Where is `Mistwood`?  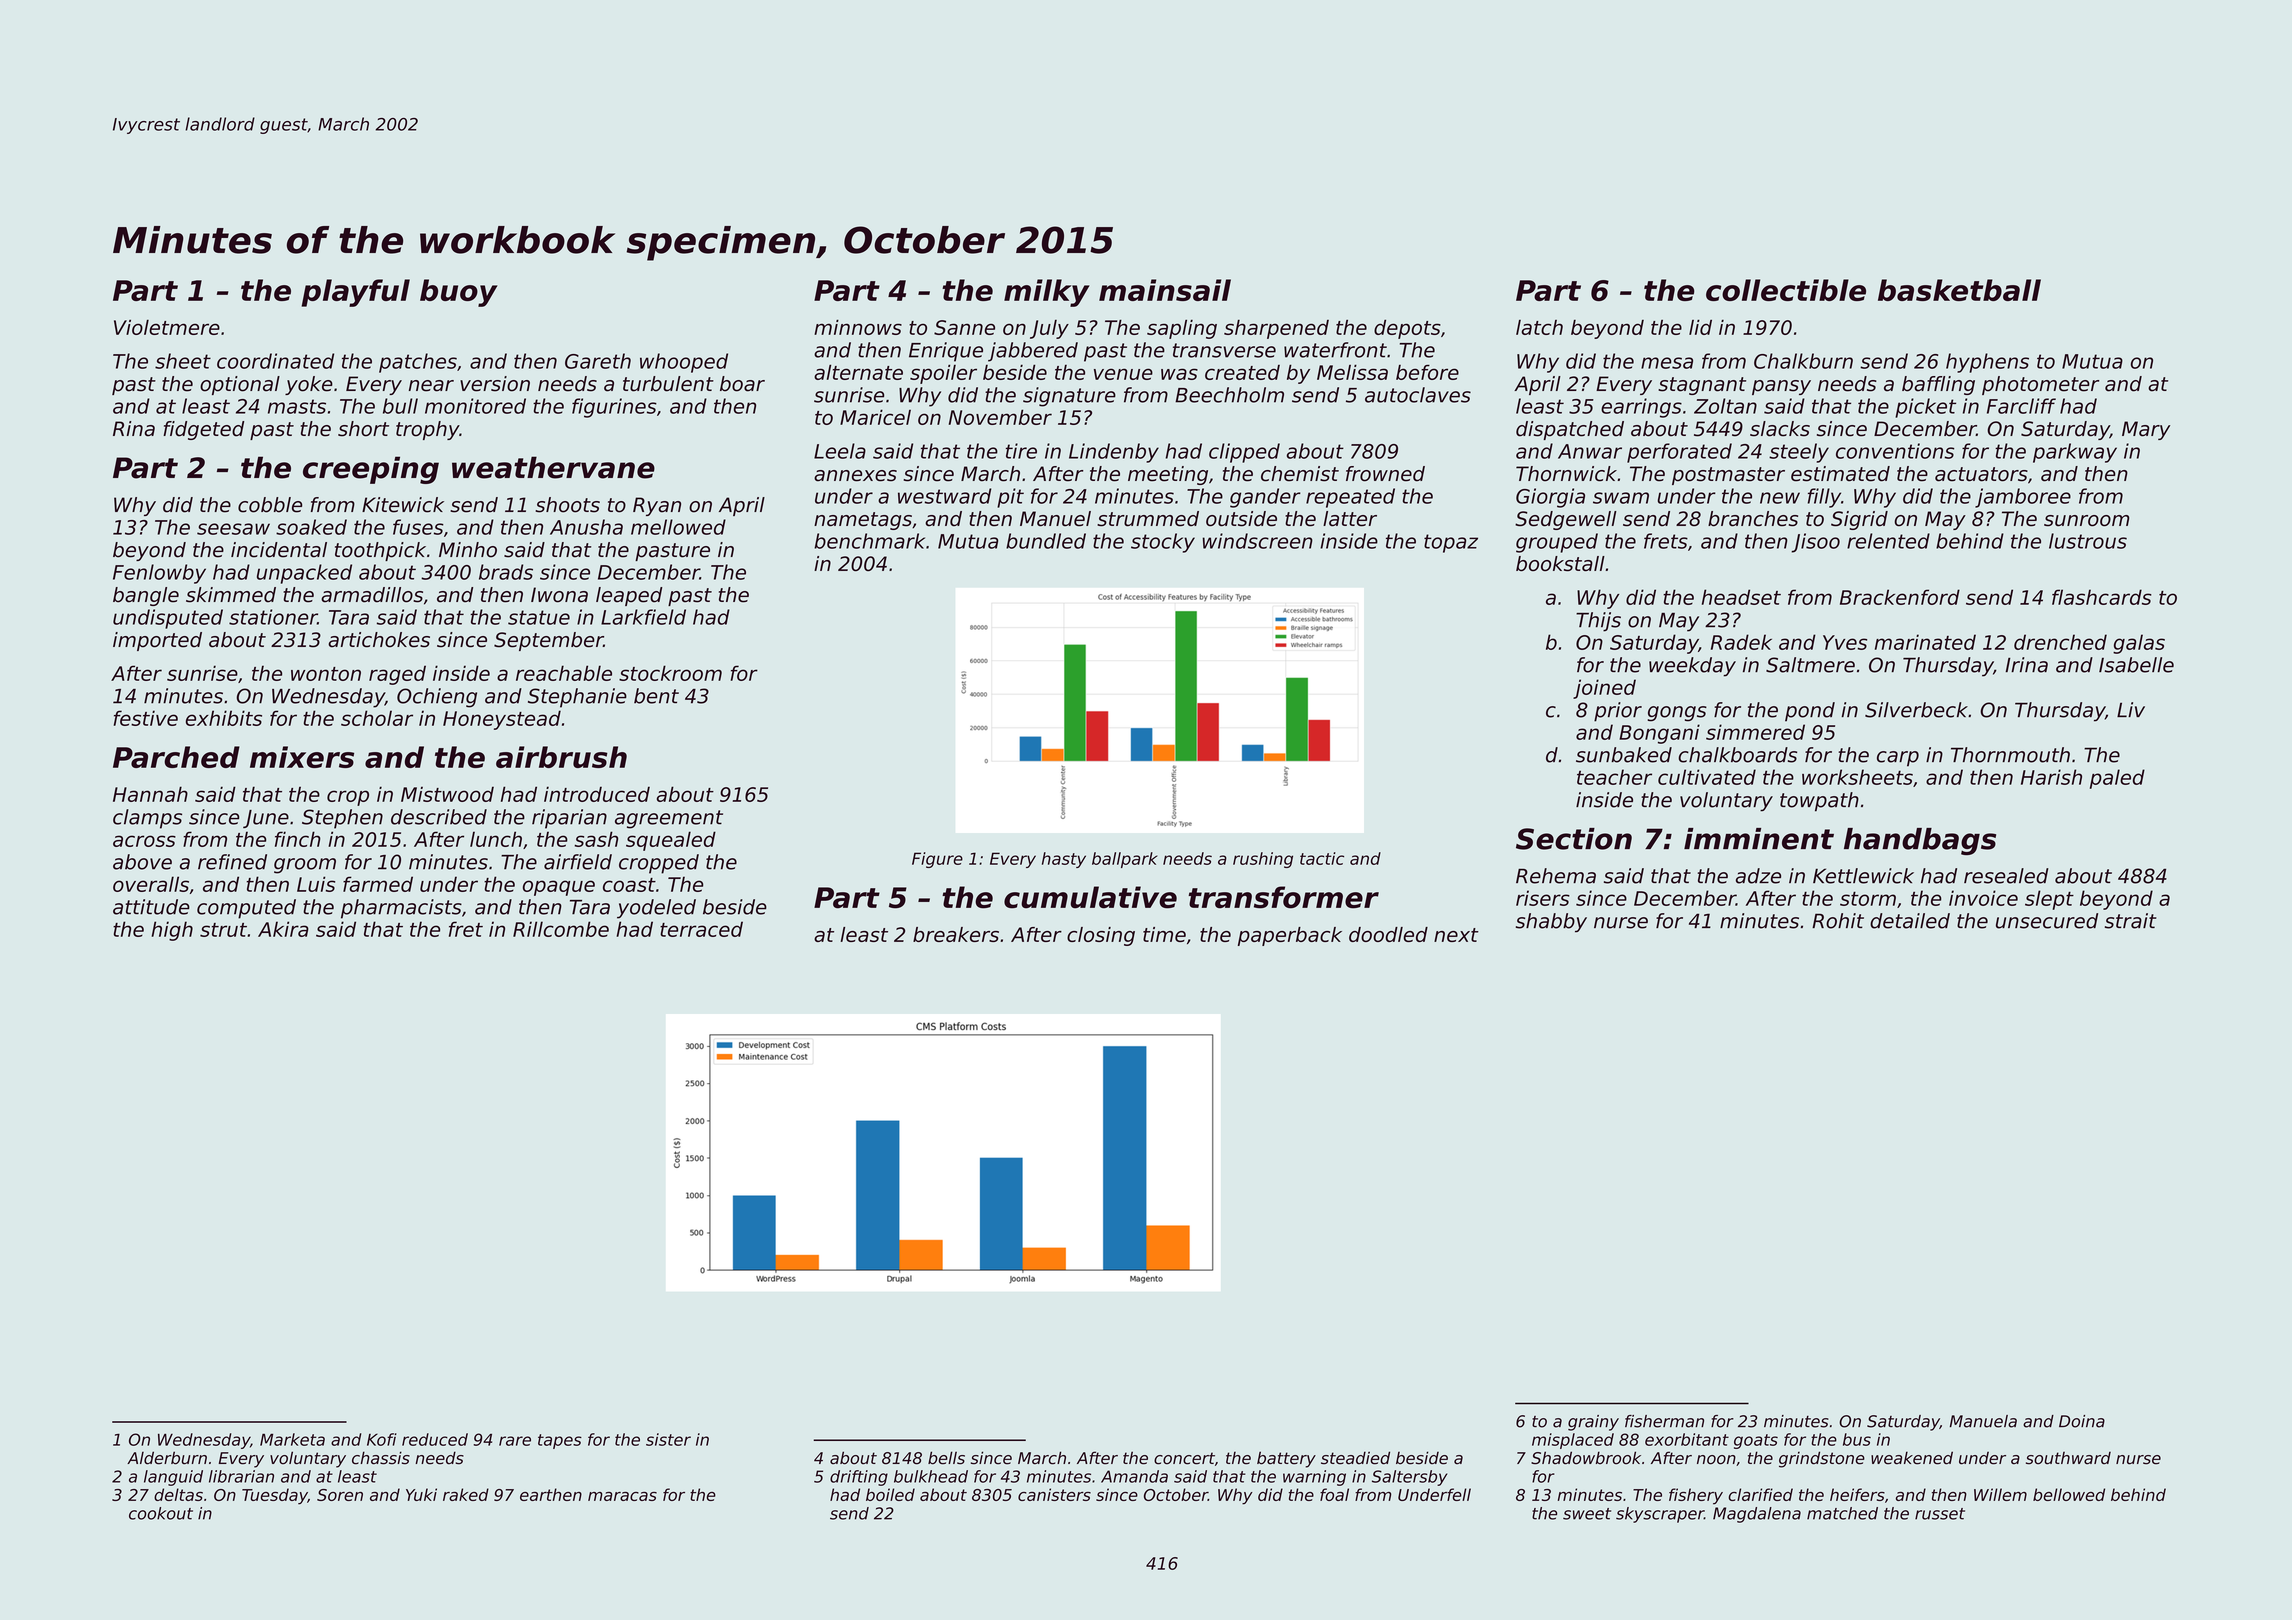
Mistwood is located at coordinates (447, 794).
